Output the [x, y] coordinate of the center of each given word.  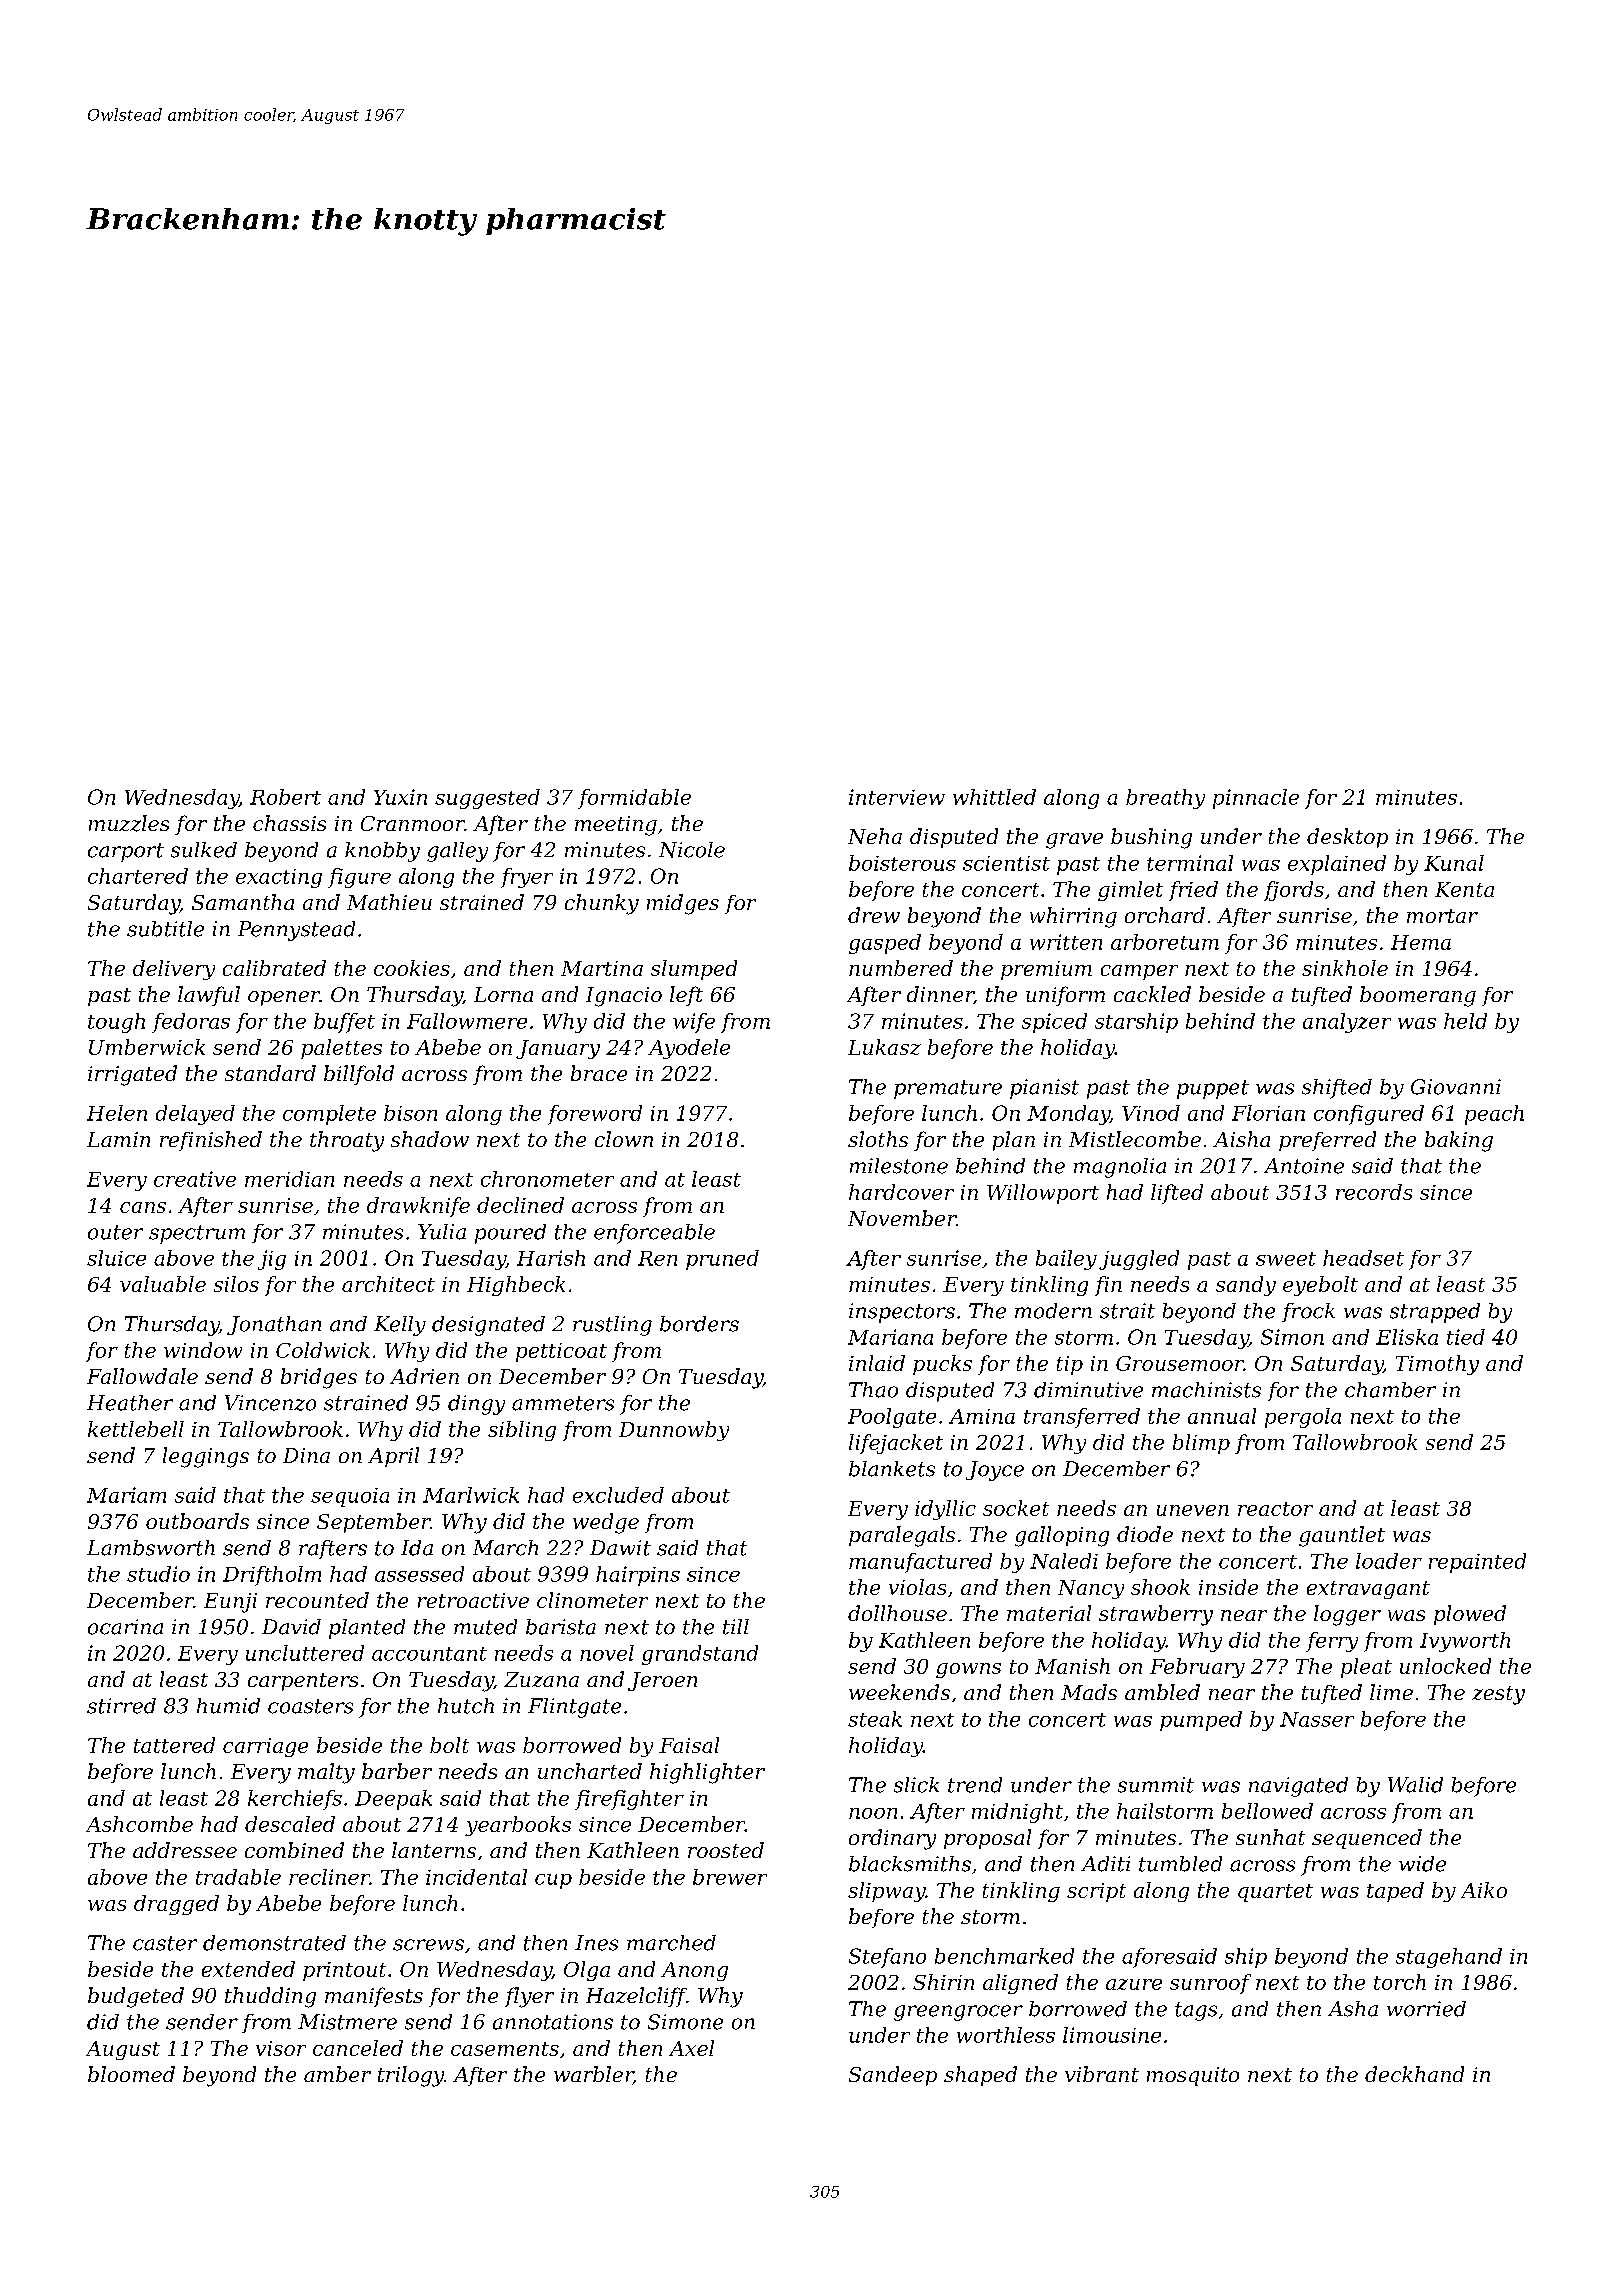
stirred [121, 1706]
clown [624, 1139]
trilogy [411, 2076]
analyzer [1347, 1023]
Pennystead [296, 931]
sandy [1246, 1286]
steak [875, 1719]
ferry [1332, 1642]
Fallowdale [142, 1376]
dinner [940, 995]
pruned [722, 1260]
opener [284, 998]
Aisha [1241, 1139]
